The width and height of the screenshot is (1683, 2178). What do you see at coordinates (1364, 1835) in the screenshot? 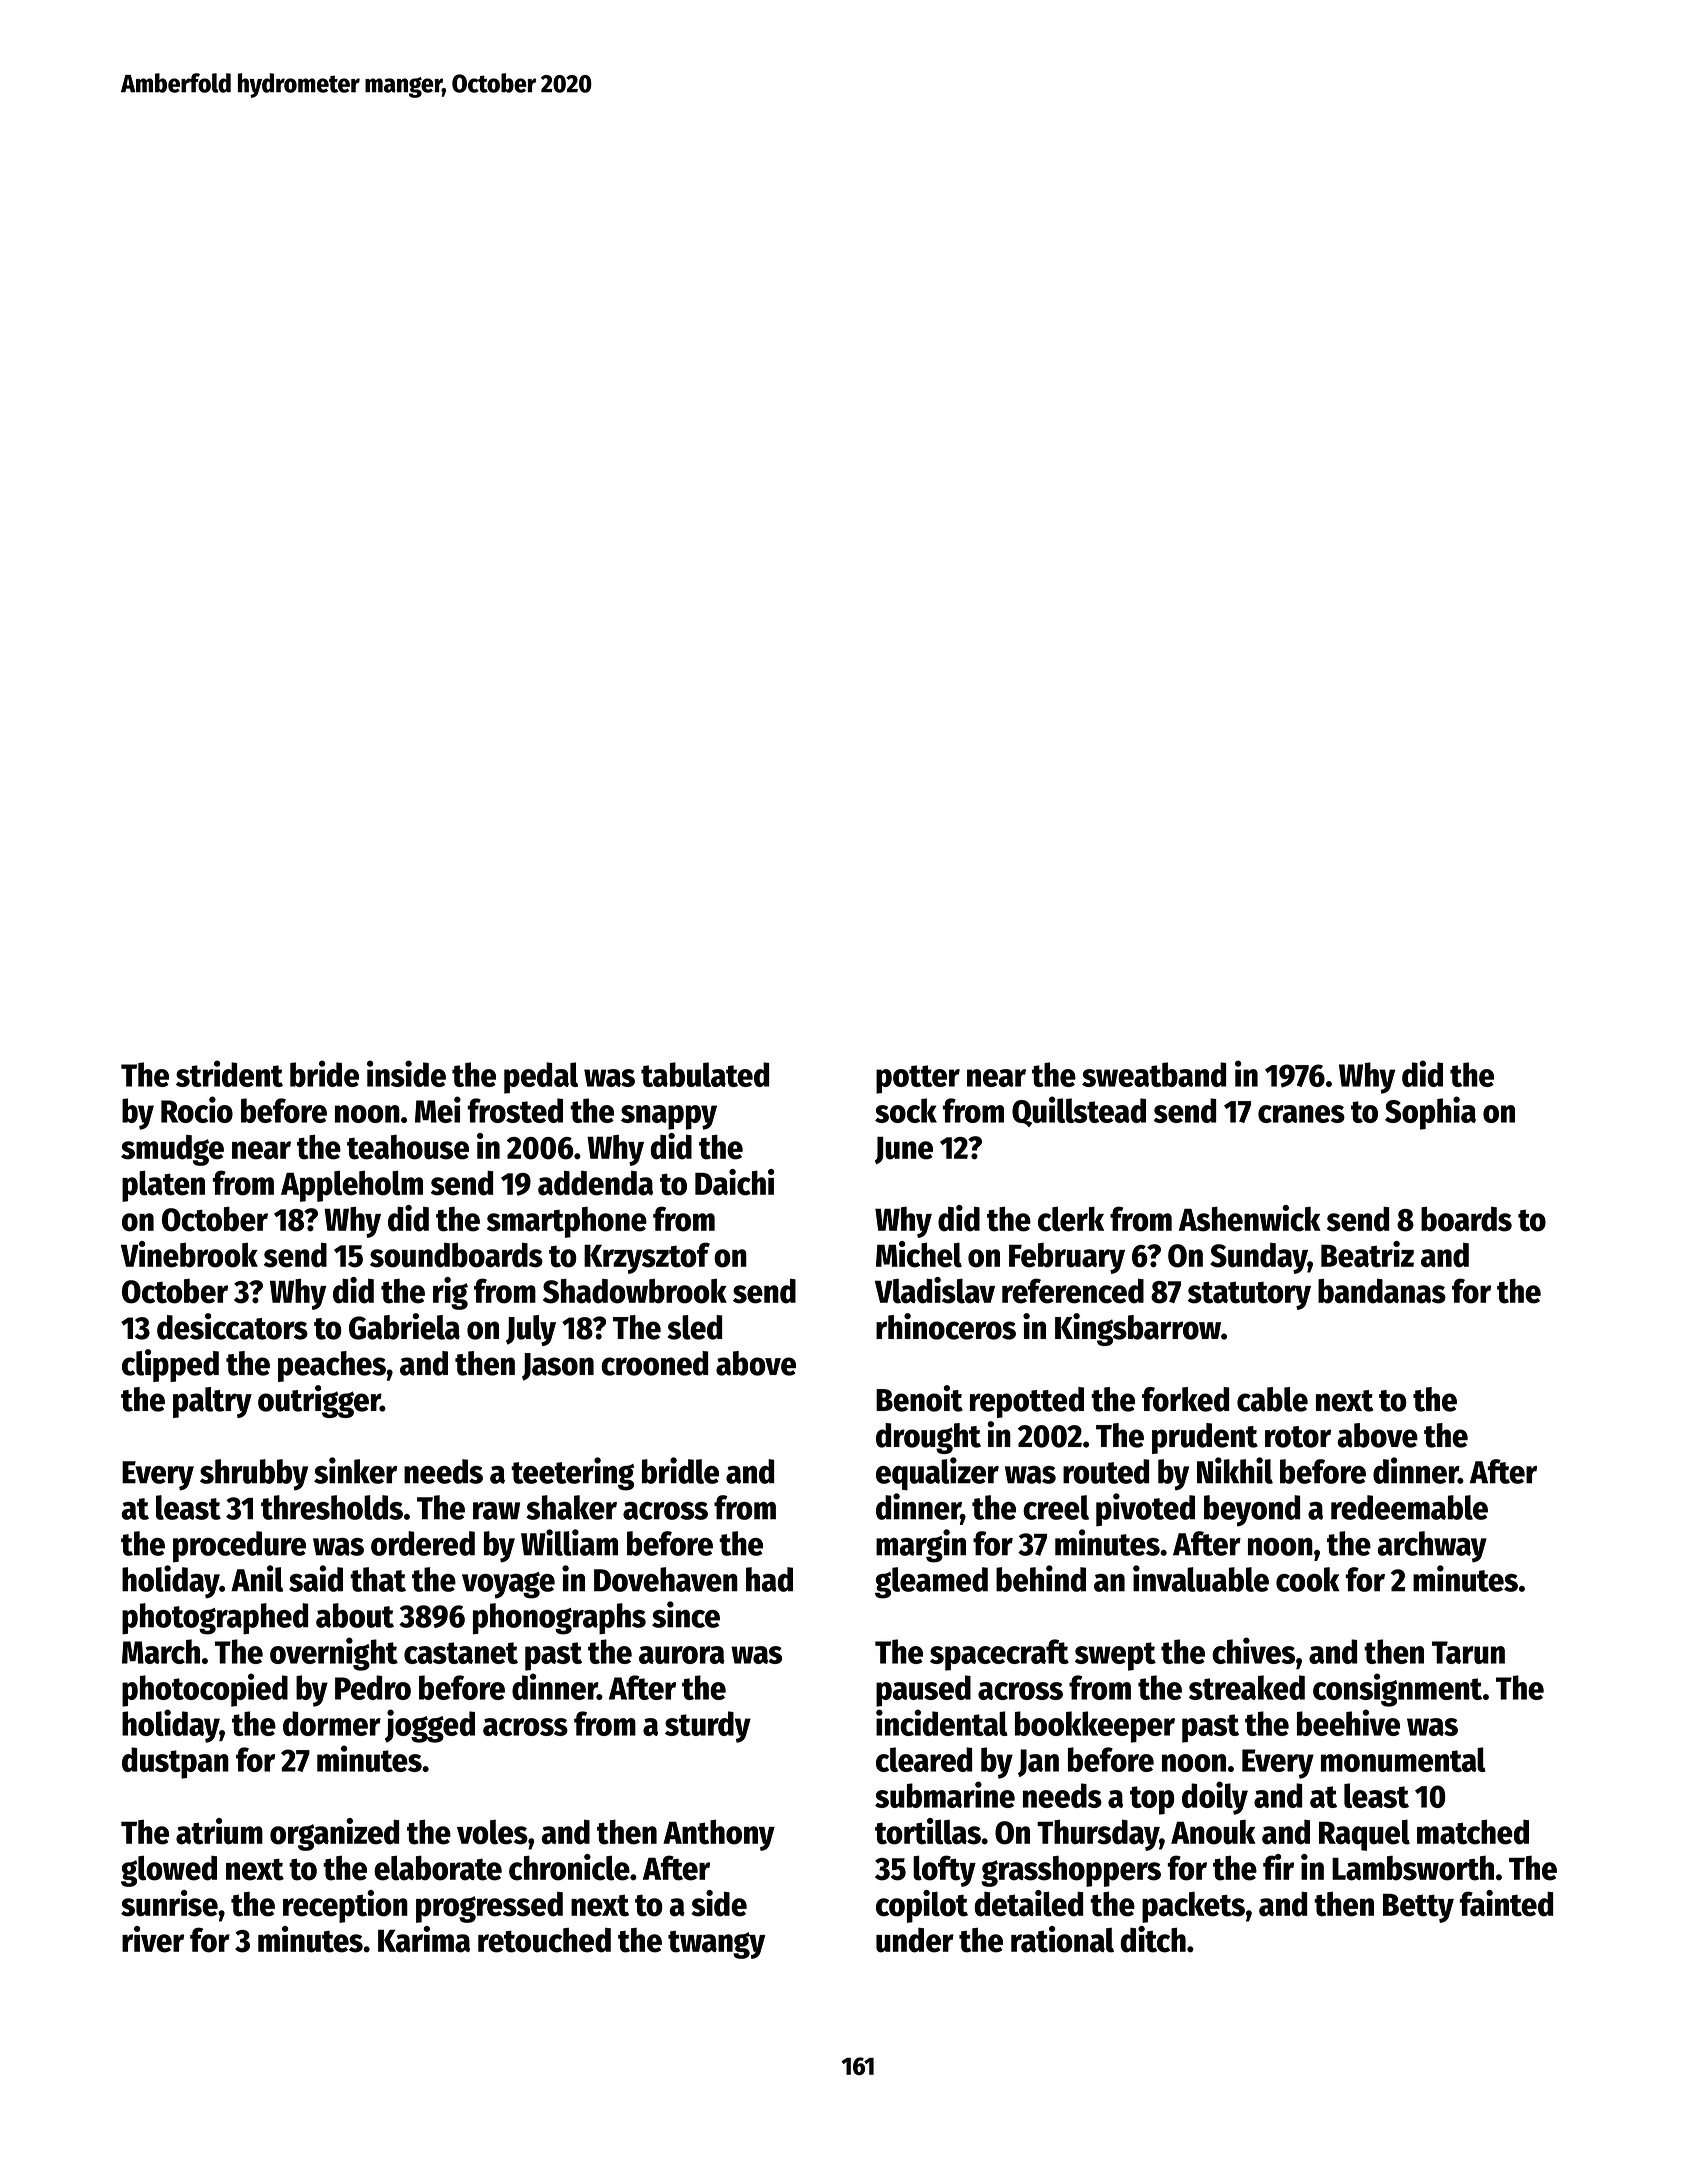
I see `Raquel` at bounding box center [1364, 1835].
